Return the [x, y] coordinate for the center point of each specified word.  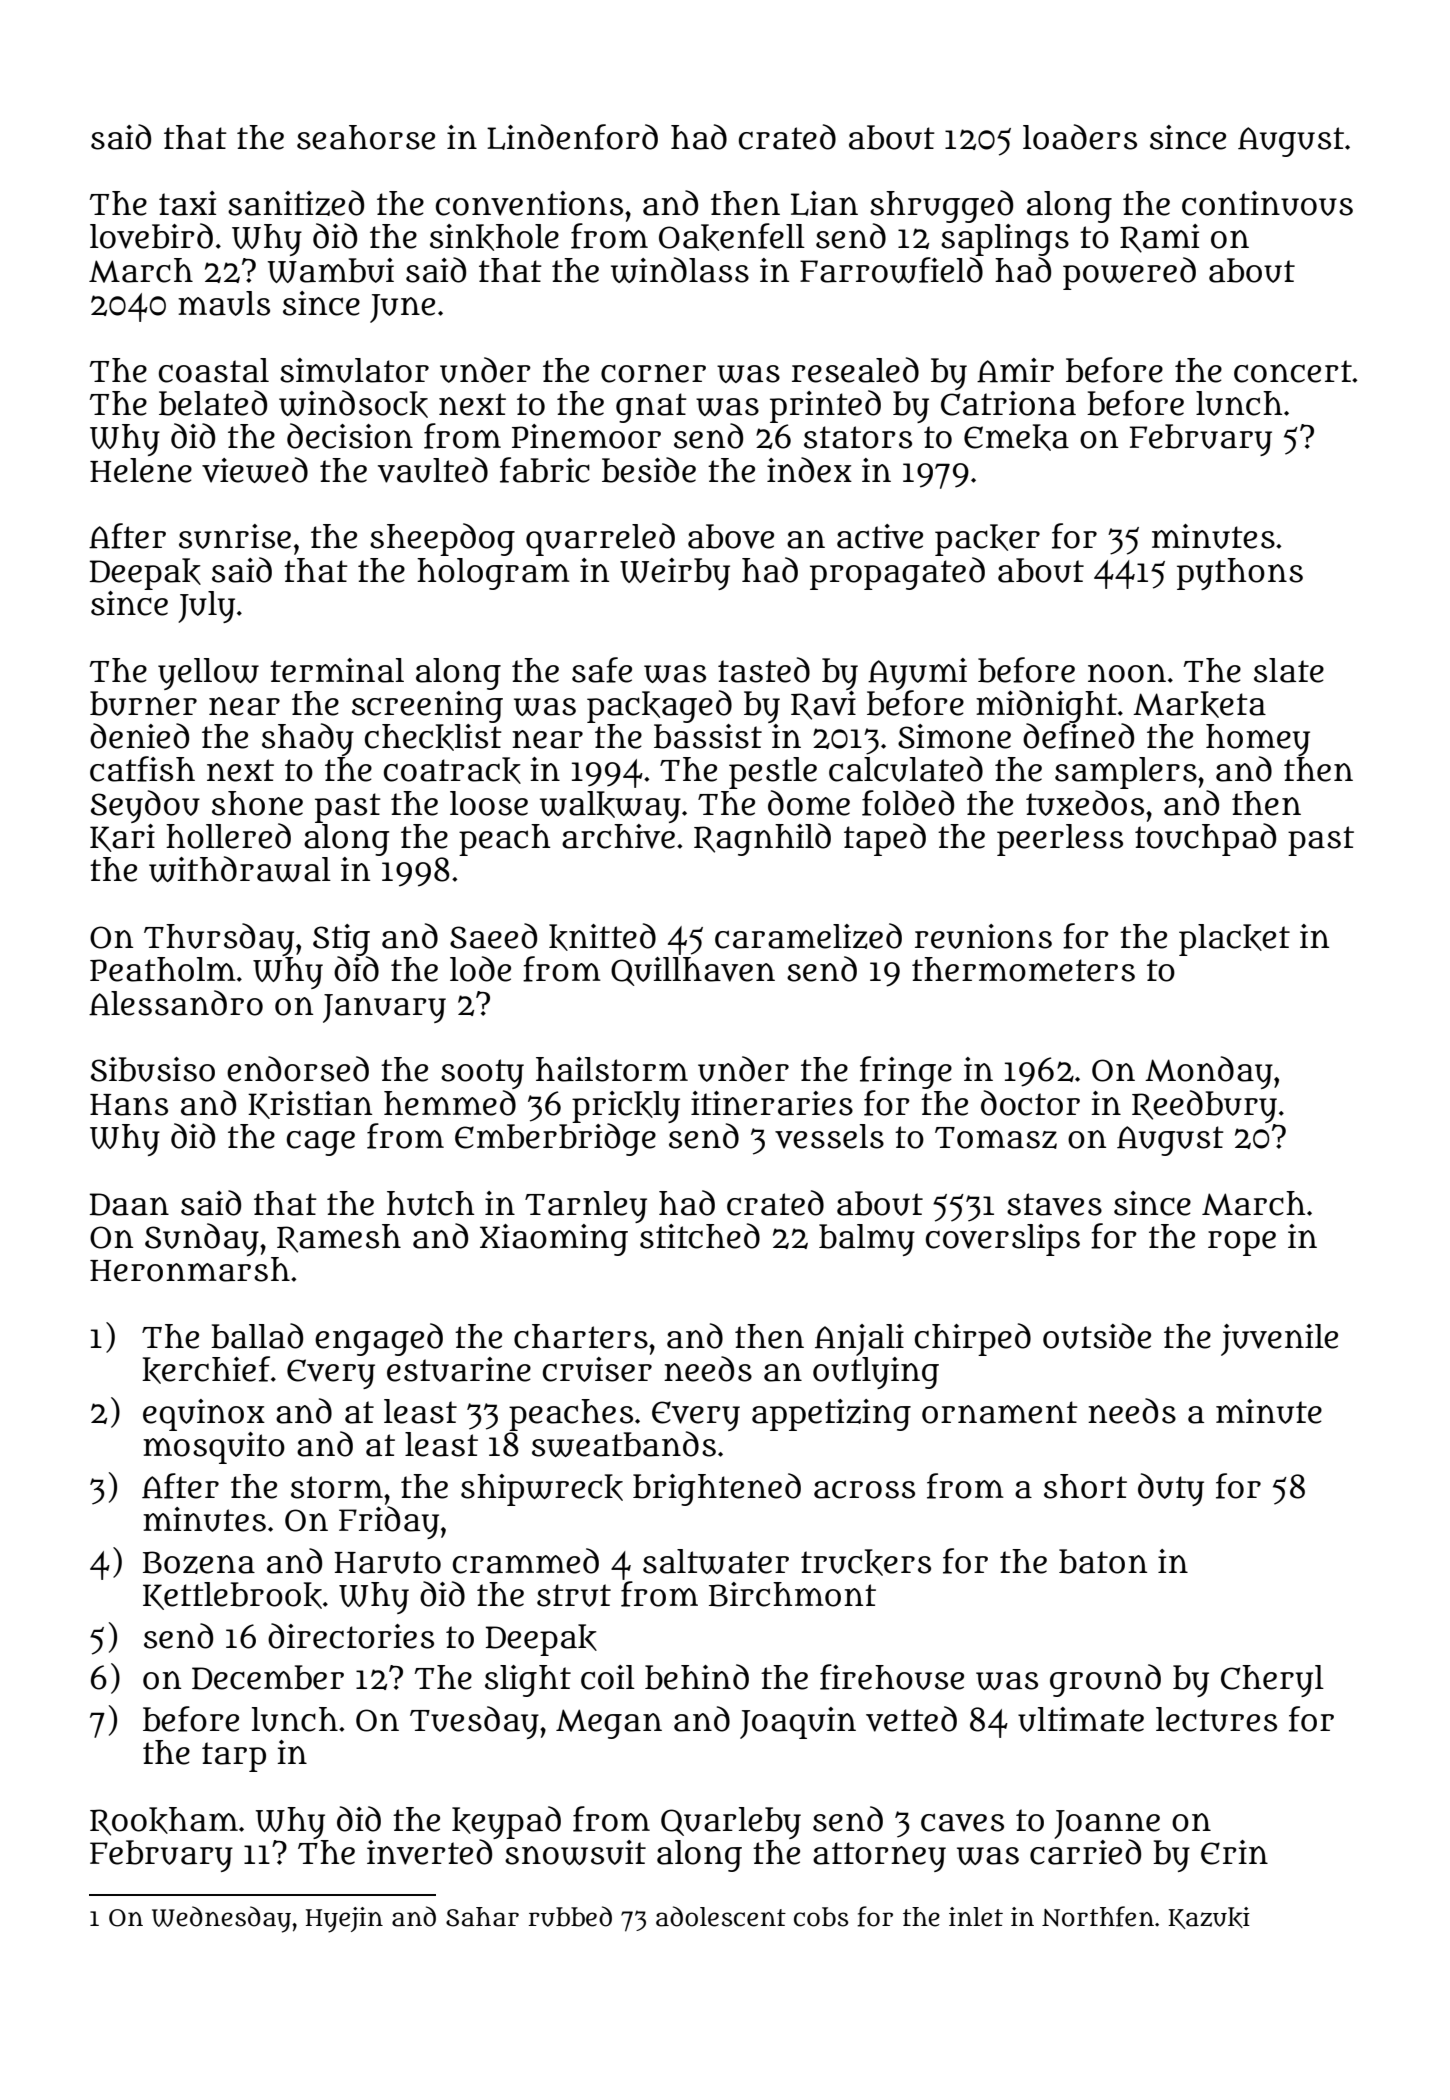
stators [858, 437]
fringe [906, 1072]
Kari [122, 838]
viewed [255, 470]
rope [1242, 1243]
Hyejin [344, 1920]
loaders [1080, 137]
